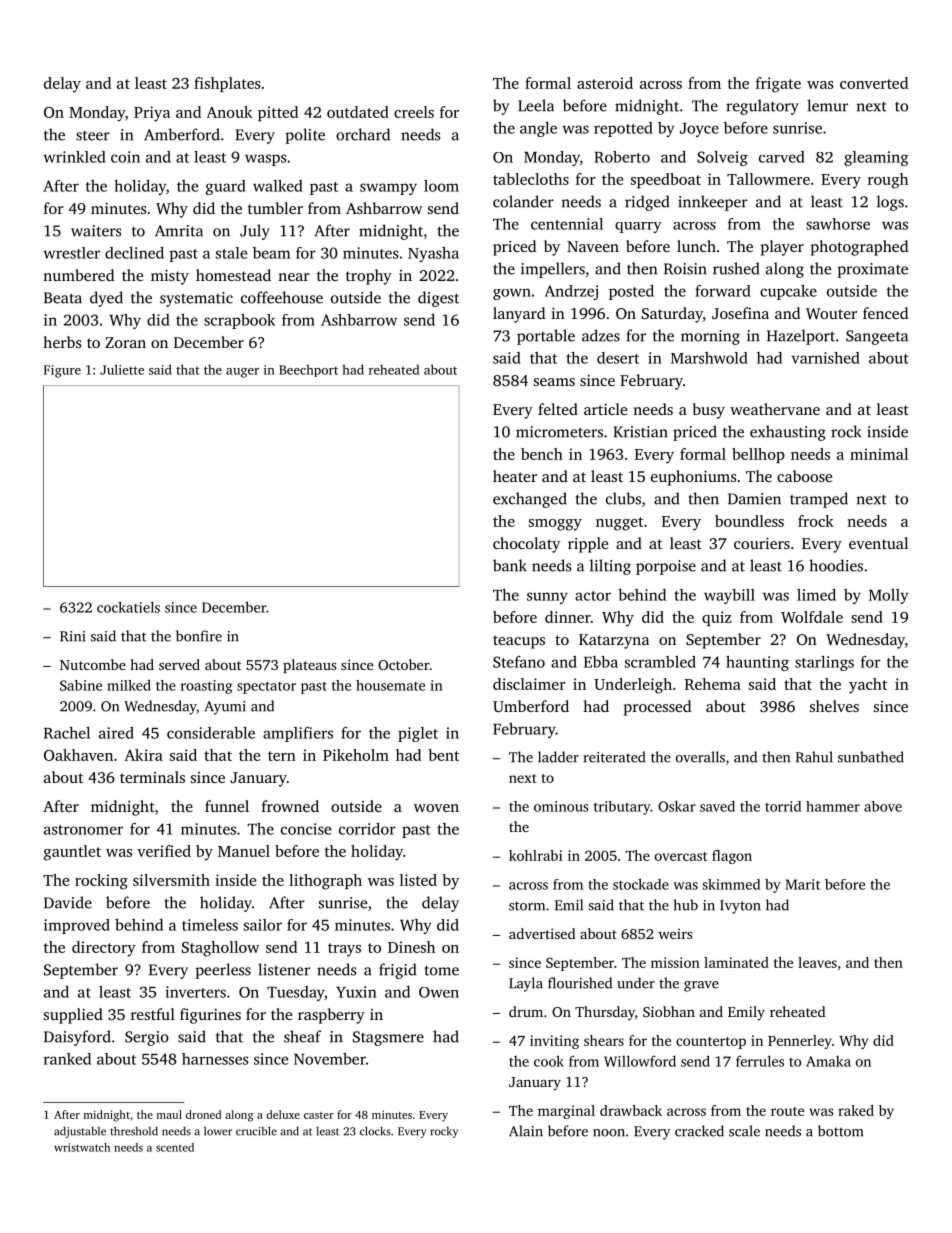 The width and height of the screenshot is (952, 1233). What do you see at coordinates (828, 1061) in the screenshot?
I see `Amaka` at bounding box center [828, 1061].
